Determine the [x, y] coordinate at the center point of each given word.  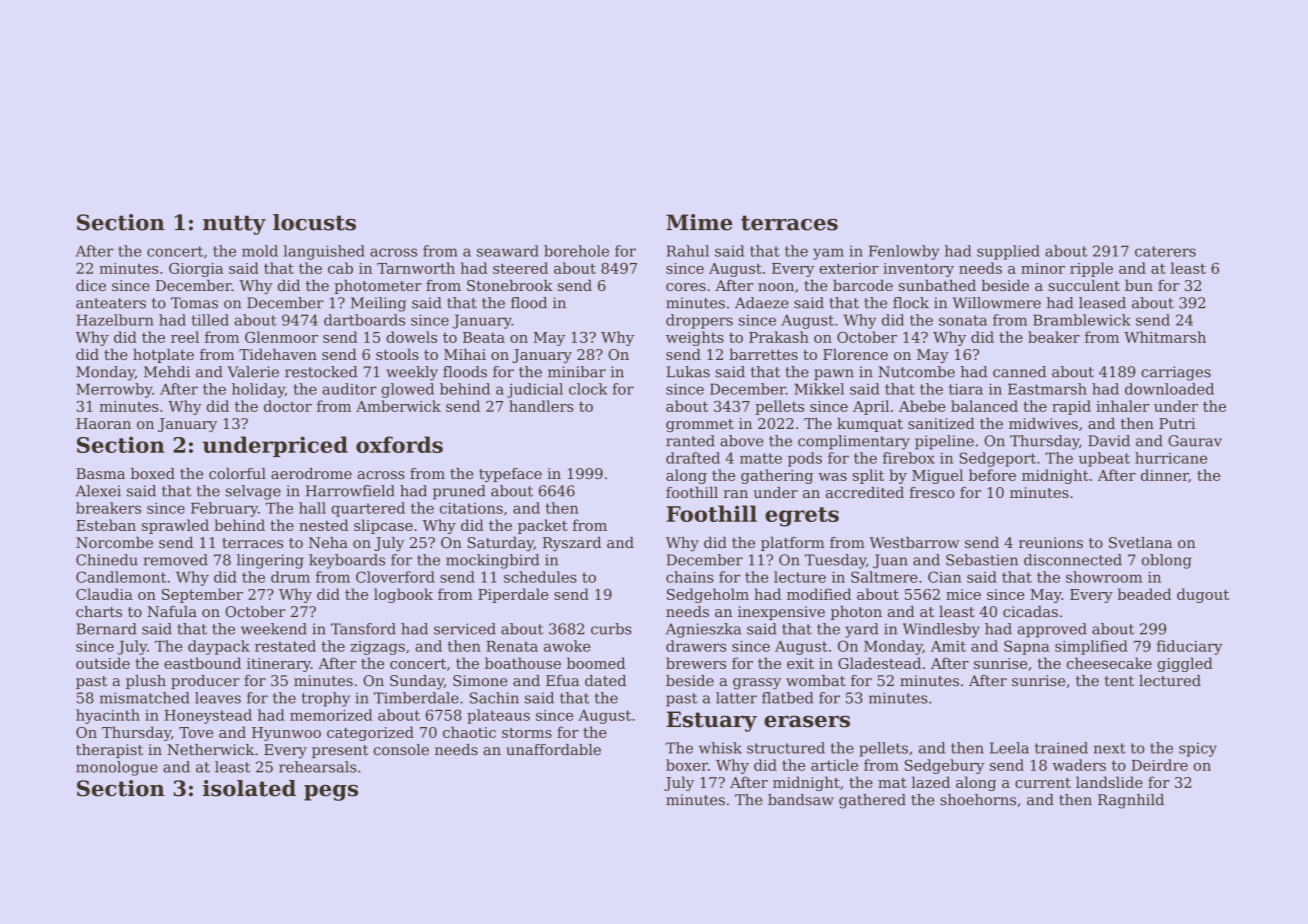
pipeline [944, 442]
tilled [210, 320]
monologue [117, 768]
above [741, 441]
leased [1102, 303]
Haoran [103, 423]
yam [828, 254]
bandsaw [801, 800]
